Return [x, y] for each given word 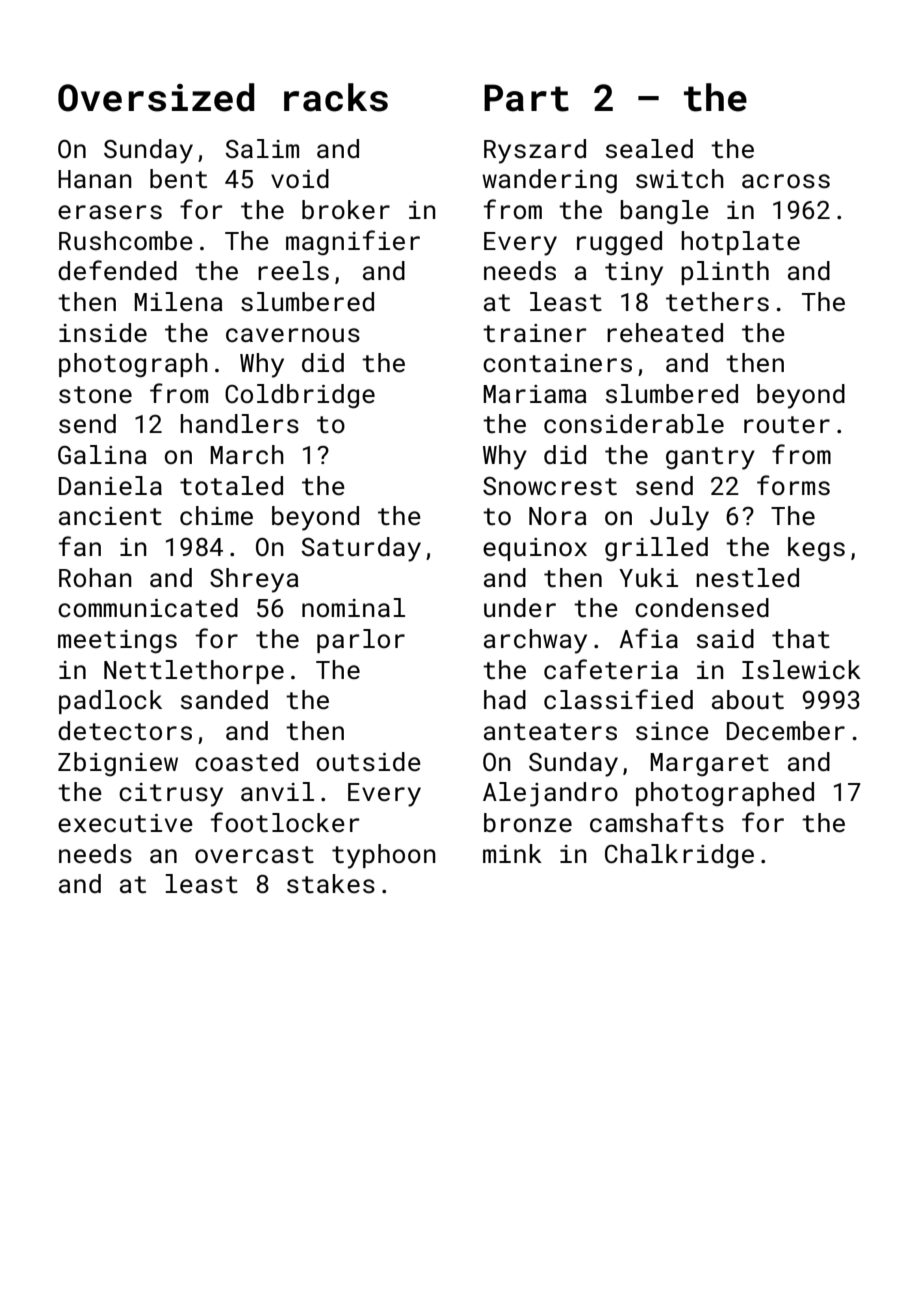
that [801, 639]
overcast [254, 855]
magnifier [353, 243]
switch [680, 179]
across [786, 181]
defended [117, 270]
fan [80, 546]
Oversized [156, 97]
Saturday [361, 549]
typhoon [384, 856]
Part [526, 98]
